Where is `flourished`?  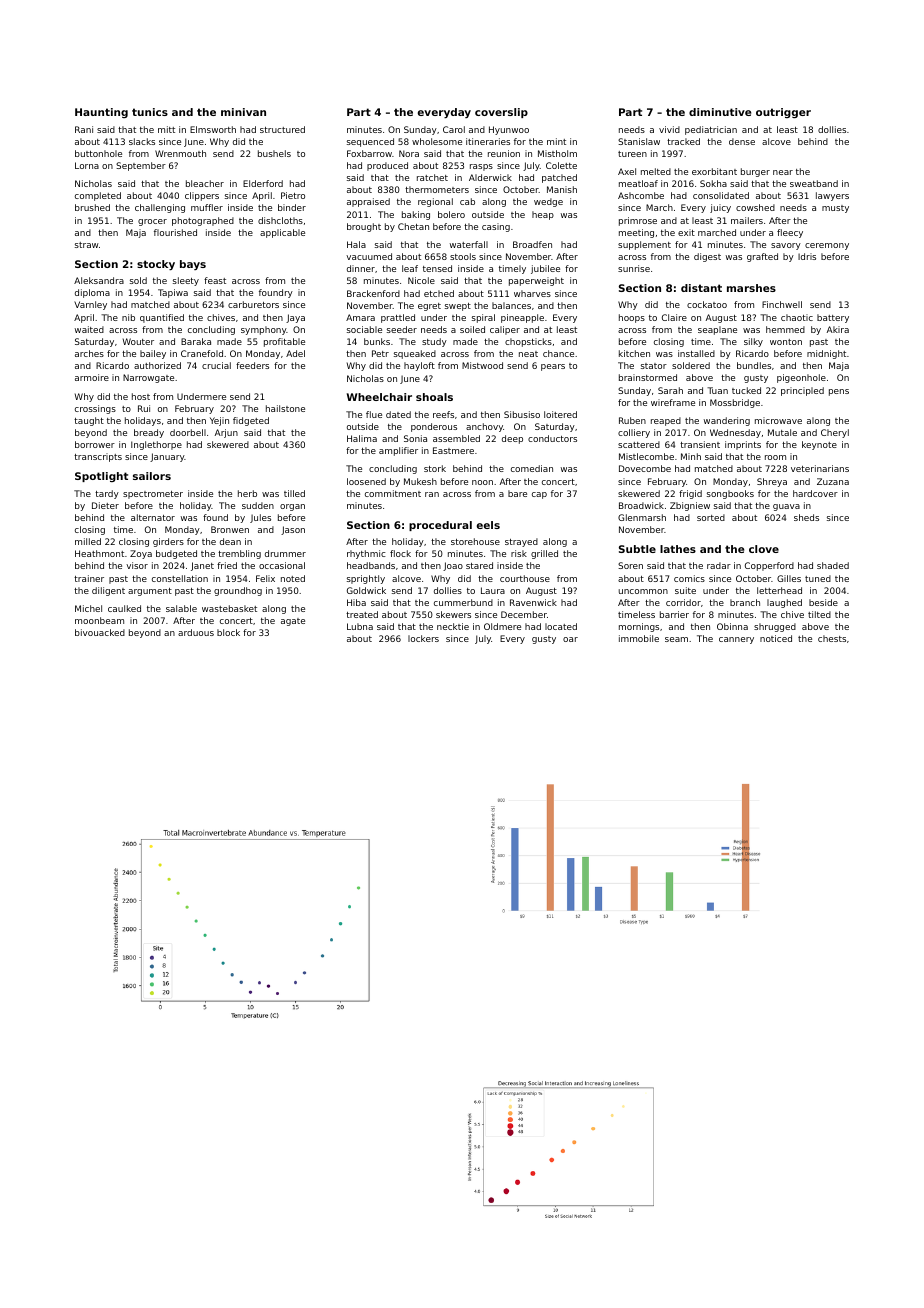 flourished is located at coordinates (175, 232).
